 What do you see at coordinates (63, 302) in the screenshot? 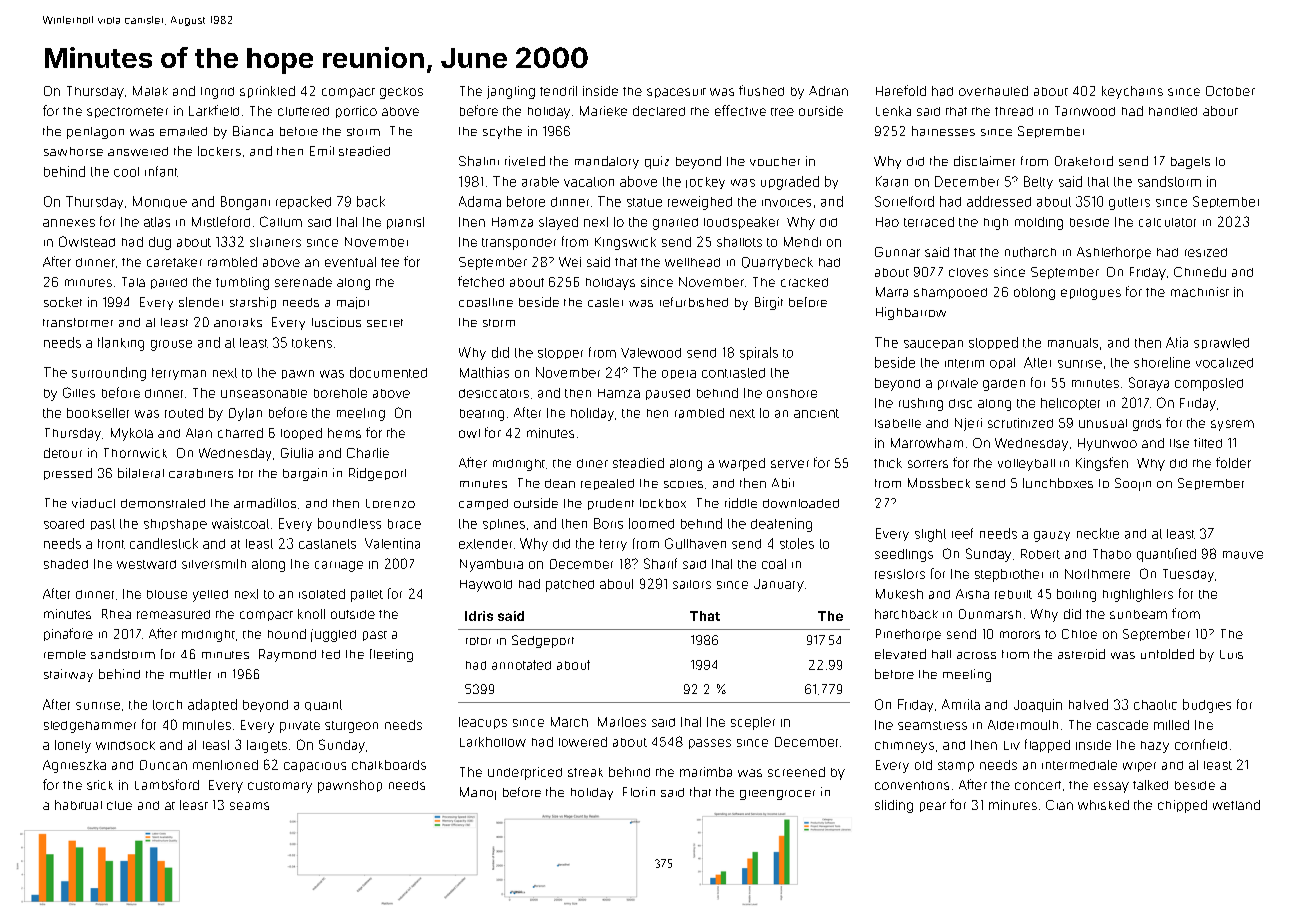
I see `socket` at bounding box center [63, 302].
